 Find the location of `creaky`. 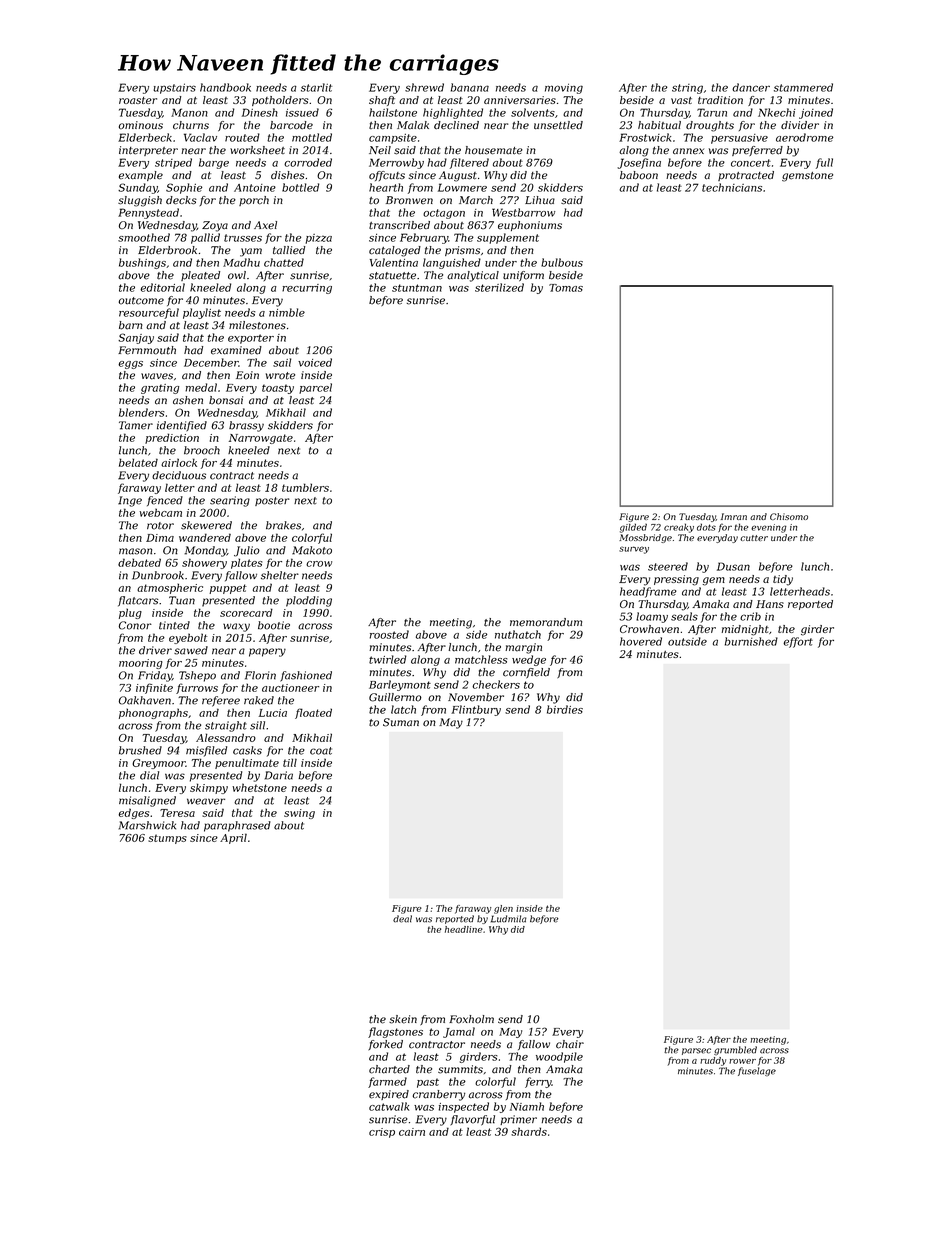

creaky is located at coordinates (679, 528).
